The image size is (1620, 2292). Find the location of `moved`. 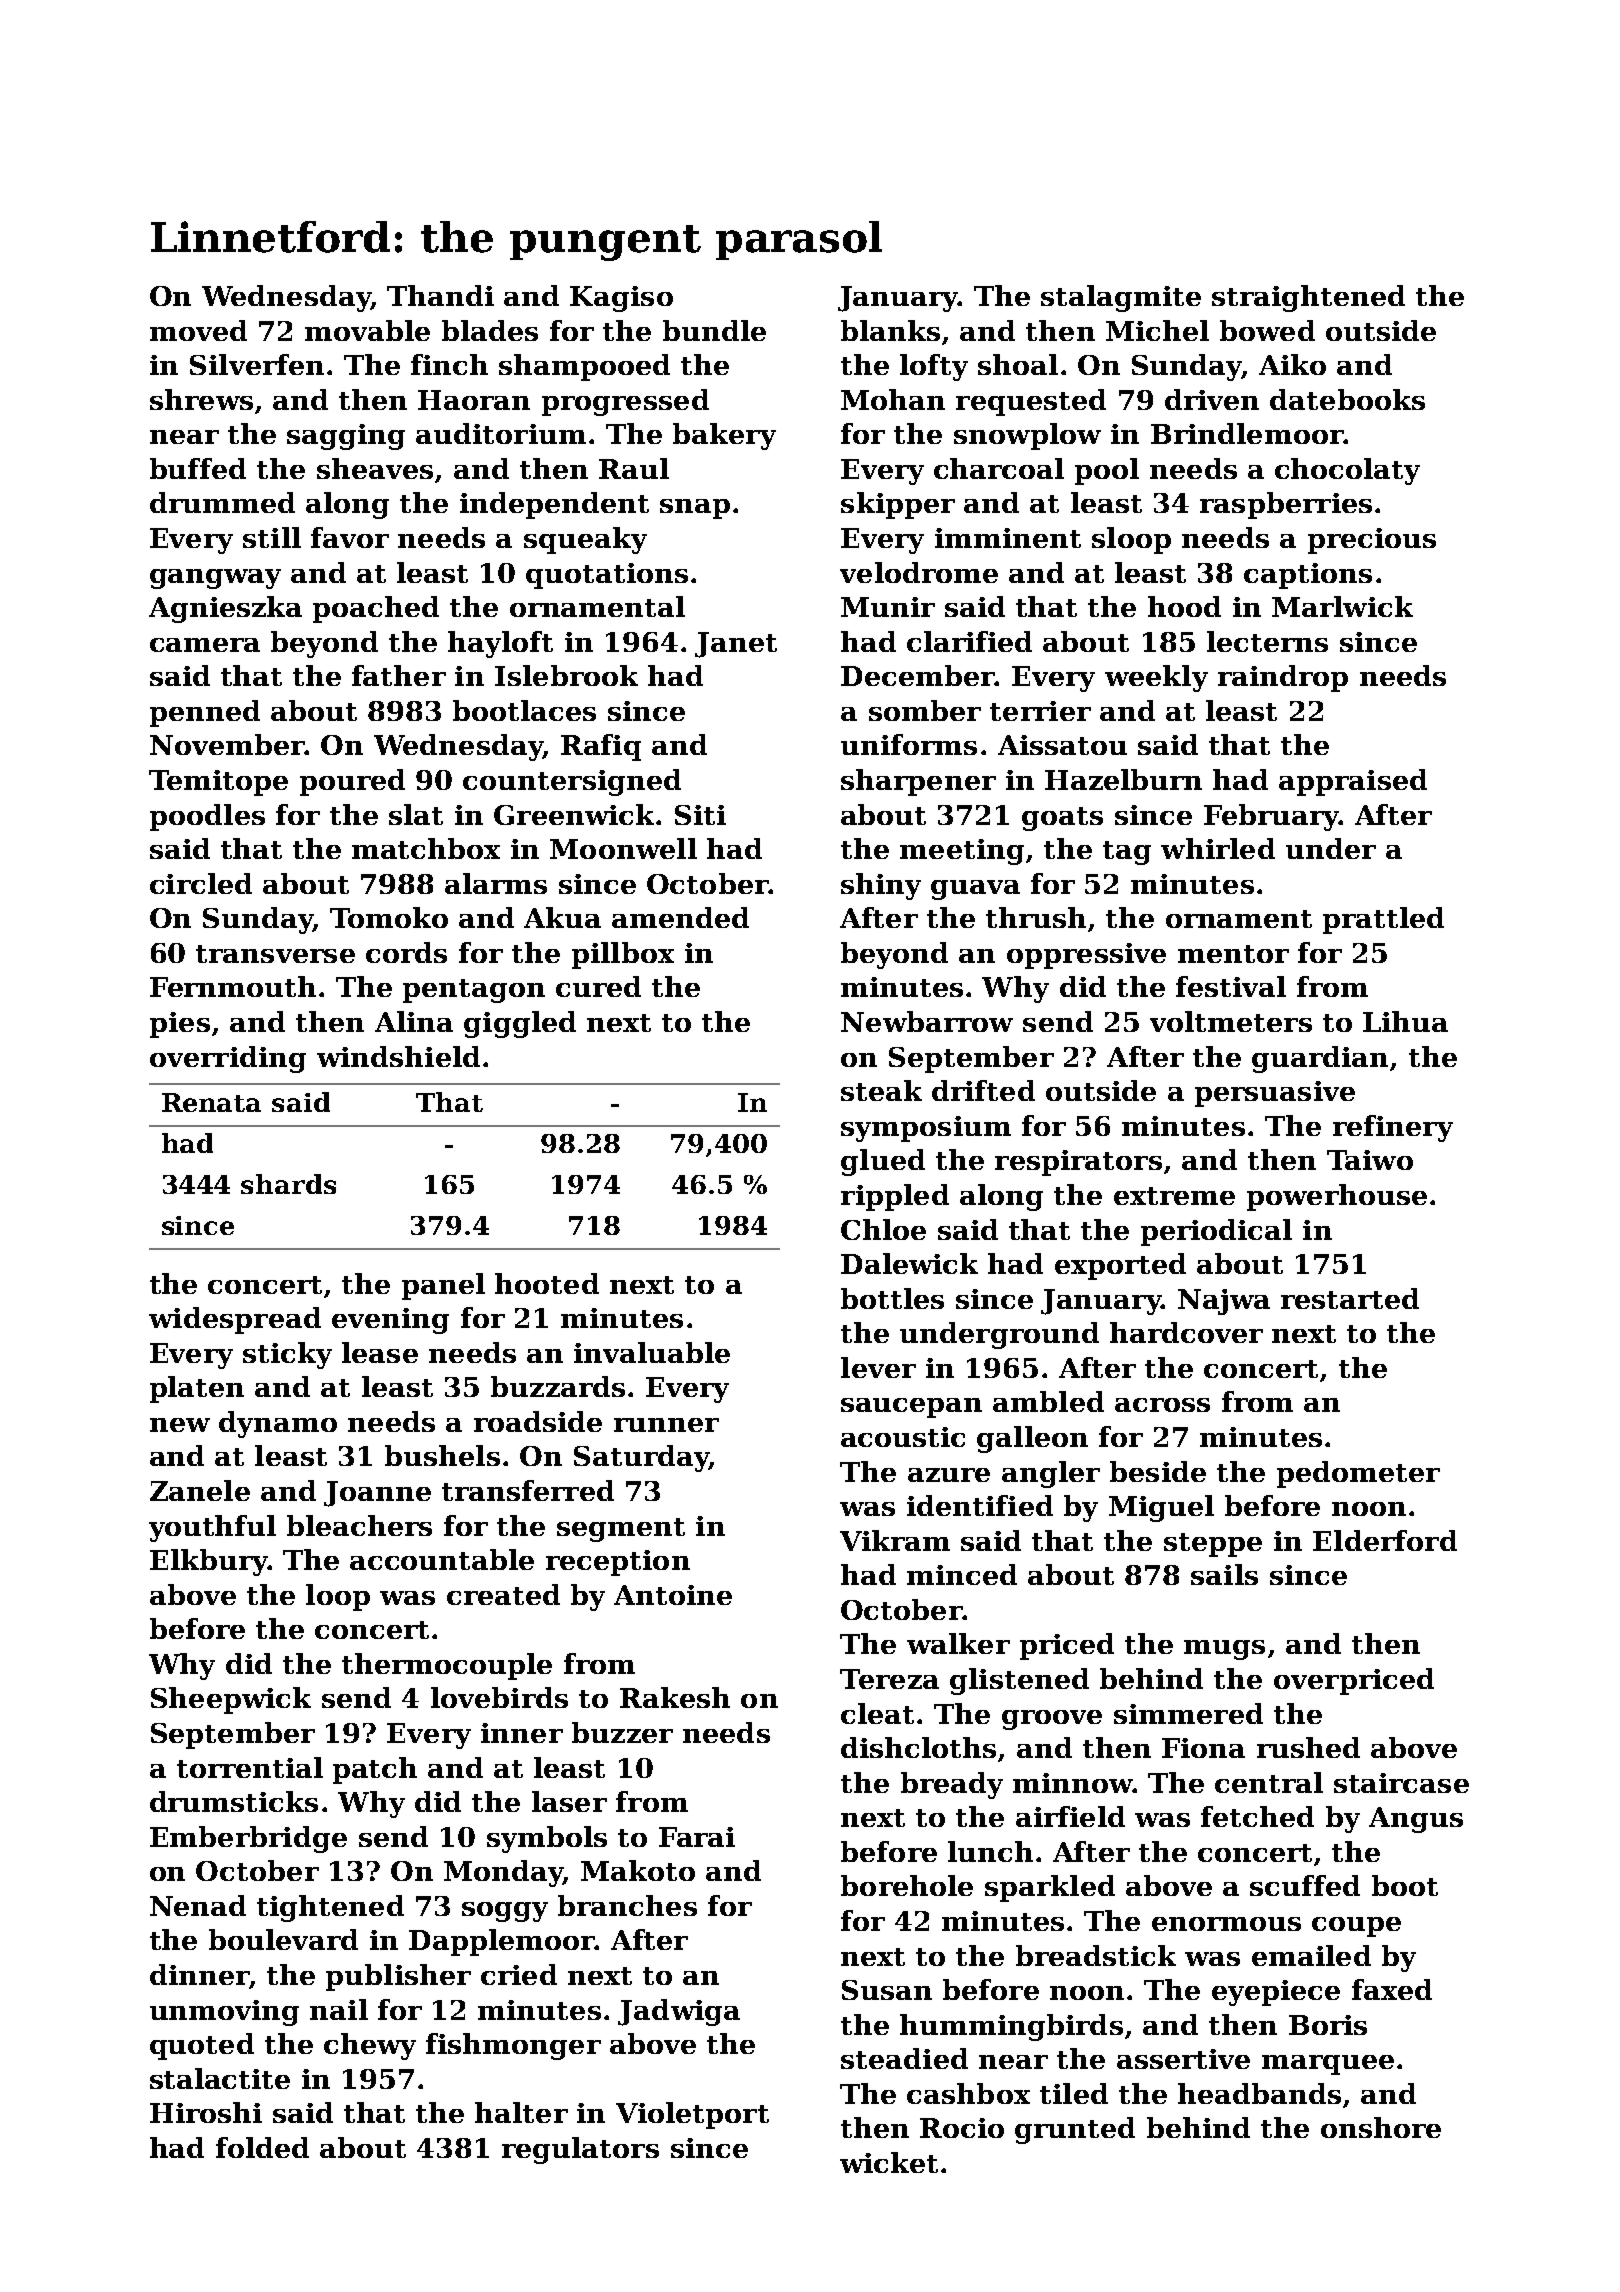

moved is located at coordinates (198, 330).
